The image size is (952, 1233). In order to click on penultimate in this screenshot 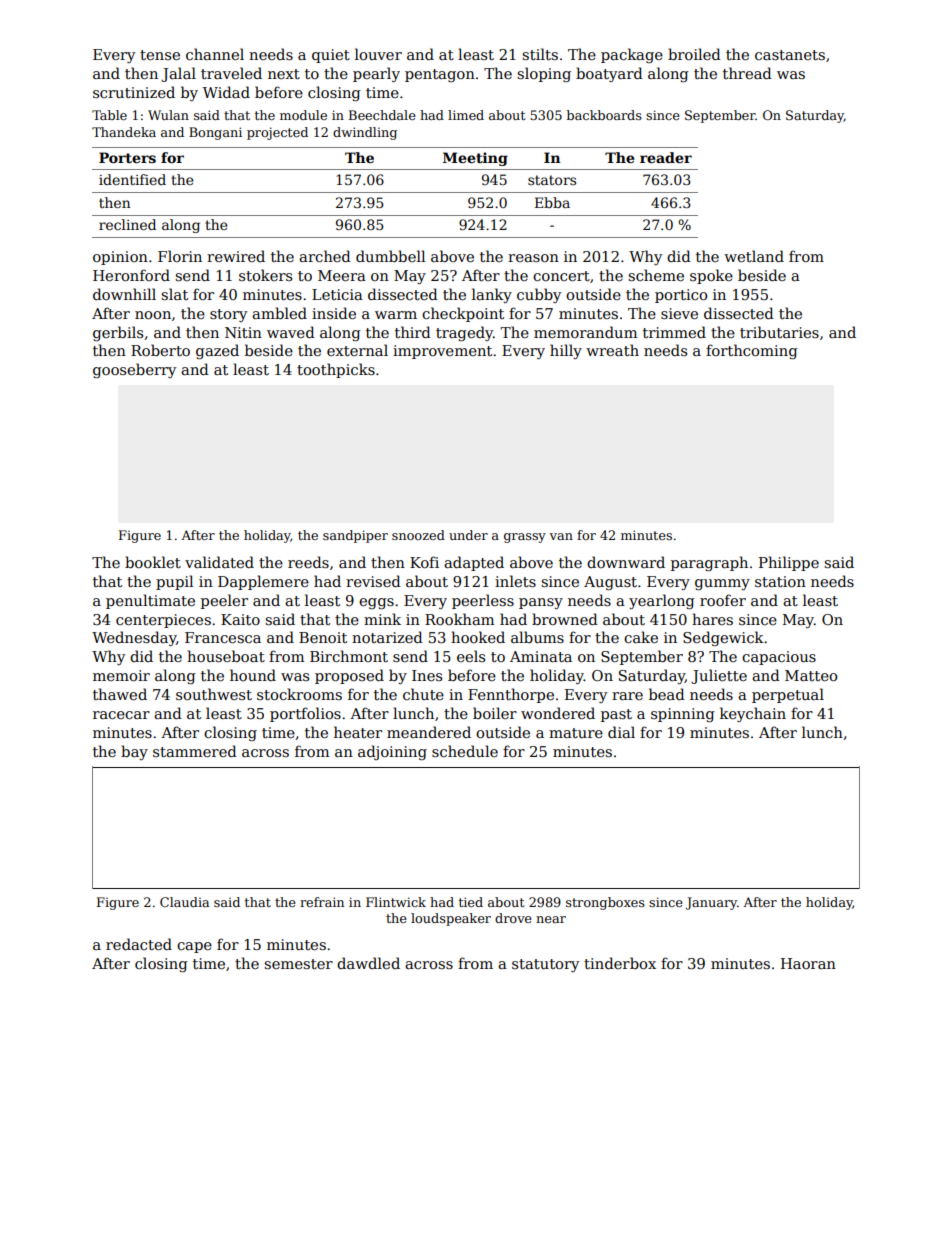, I will do `click(150, 601)`.
